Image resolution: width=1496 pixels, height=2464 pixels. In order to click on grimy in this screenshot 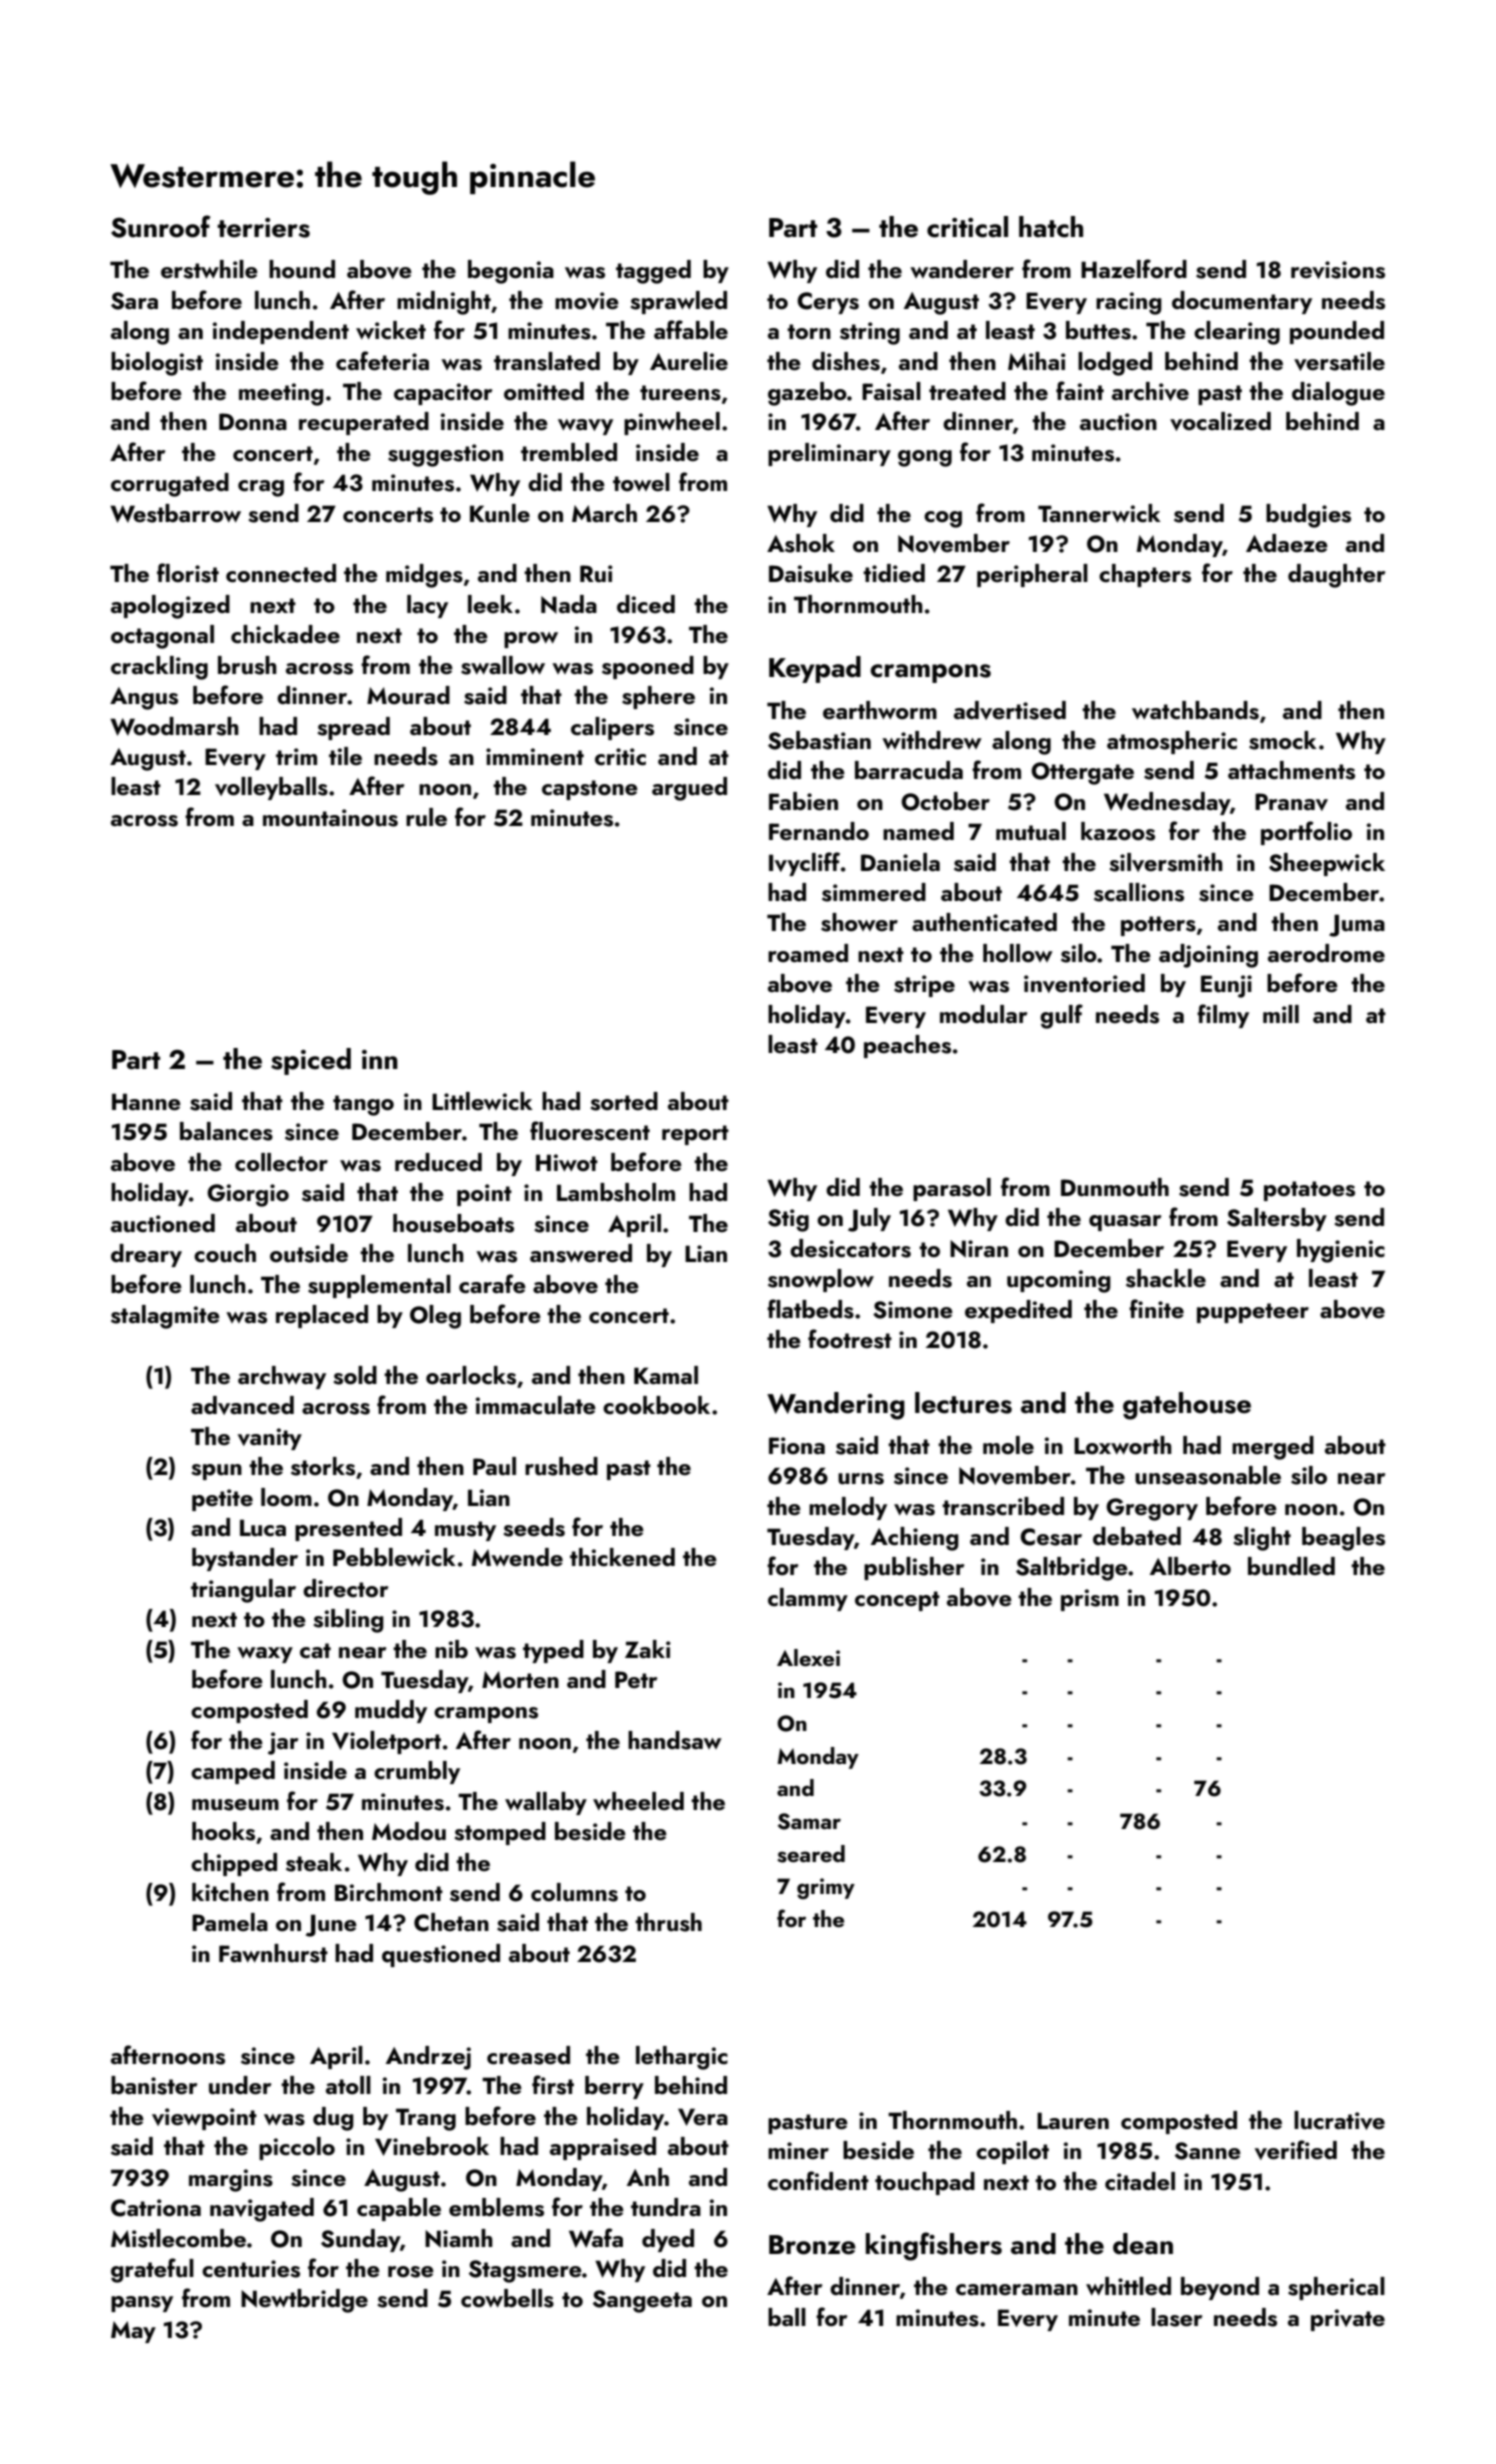, I will do `click(826, 1888)`.
